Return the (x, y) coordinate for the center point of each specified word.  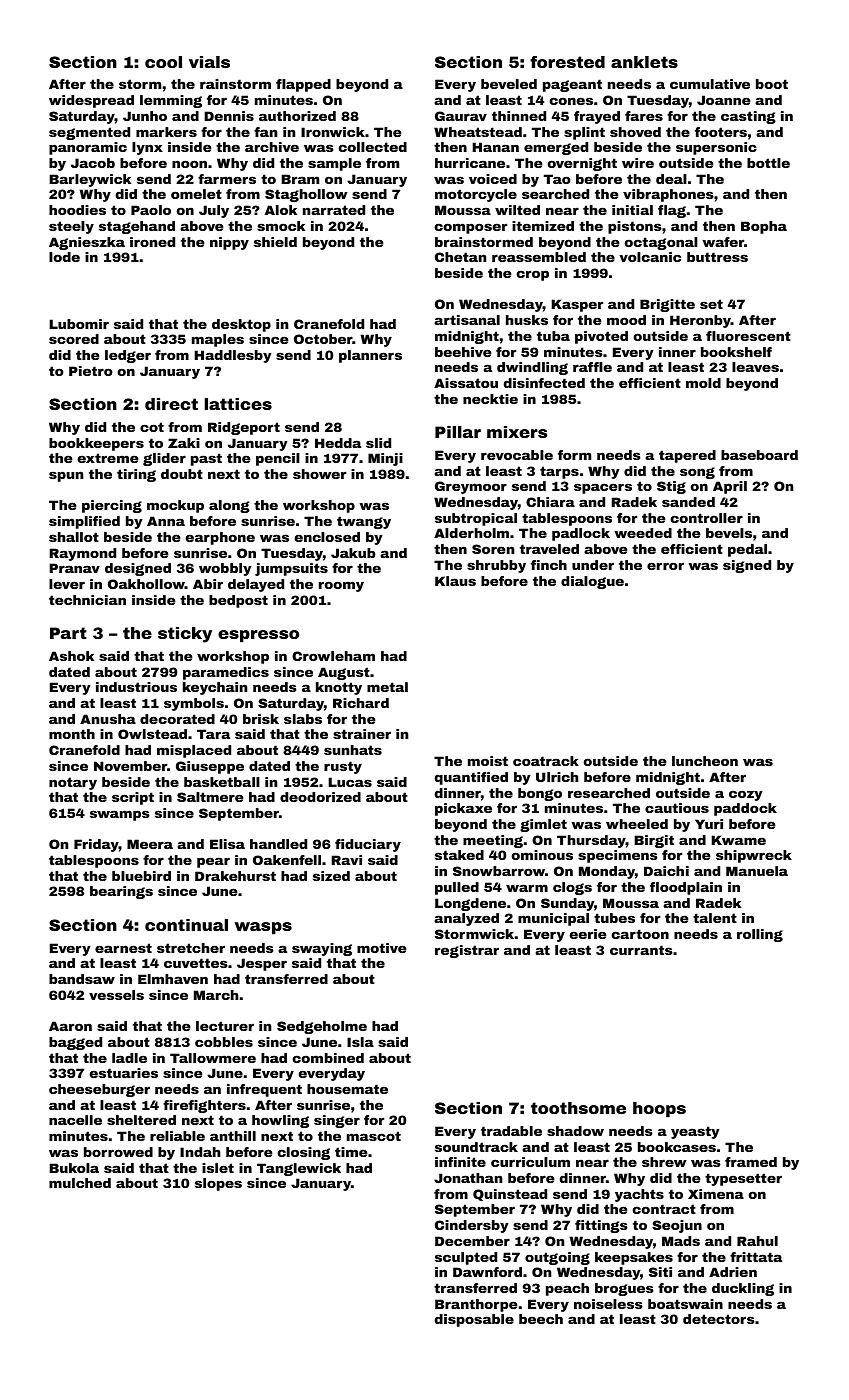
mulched (80, 1183)
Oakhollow (146, 584)
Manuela (757, 871)
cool (163, 62)
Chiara (550, 502)
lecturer (225, 1026)
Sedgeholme (322, 1027)
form (574, 455)
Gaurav (461, 116)
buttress (717, 257)
